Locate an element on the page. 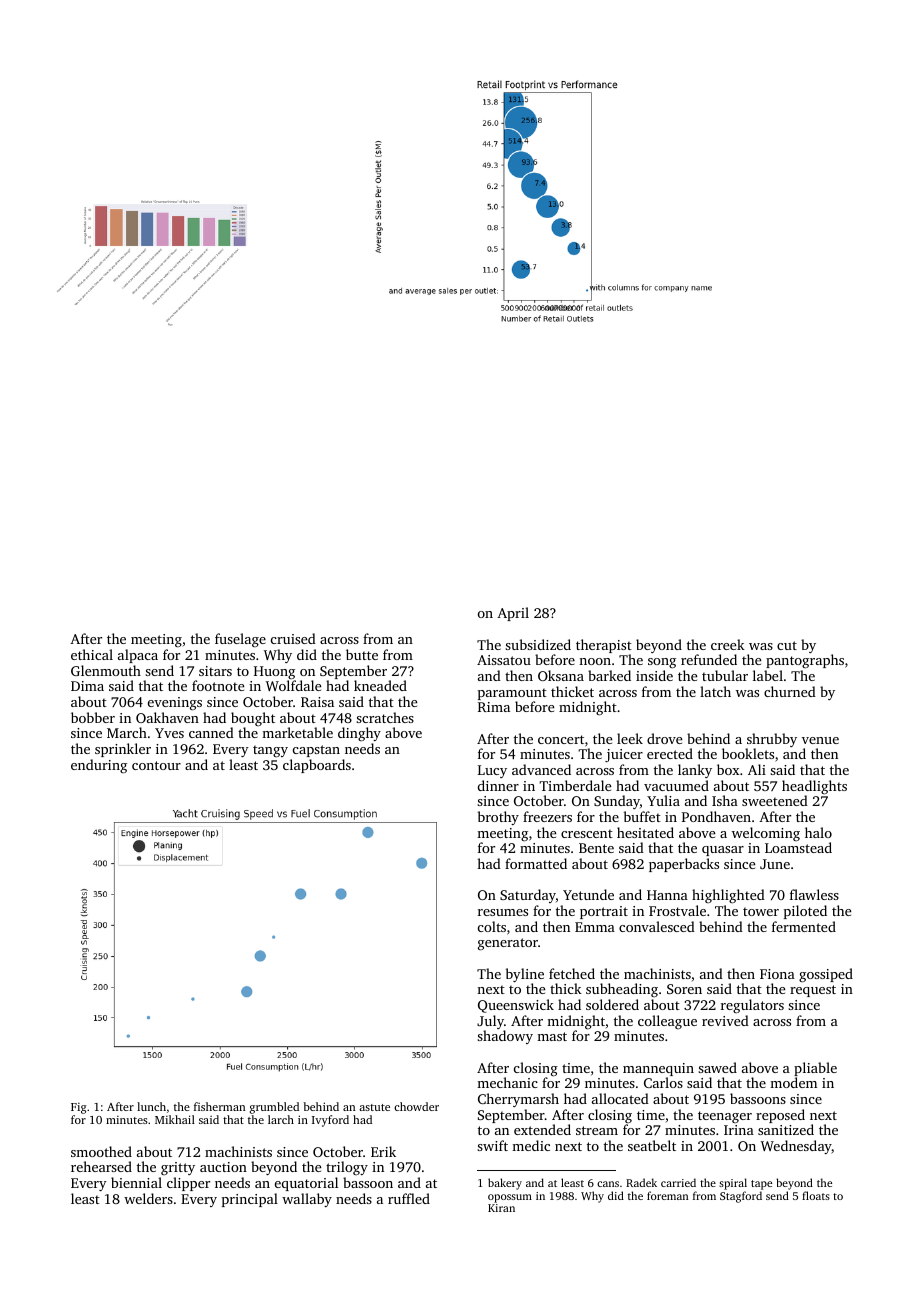  tower is located at coordinates (761, 911).
